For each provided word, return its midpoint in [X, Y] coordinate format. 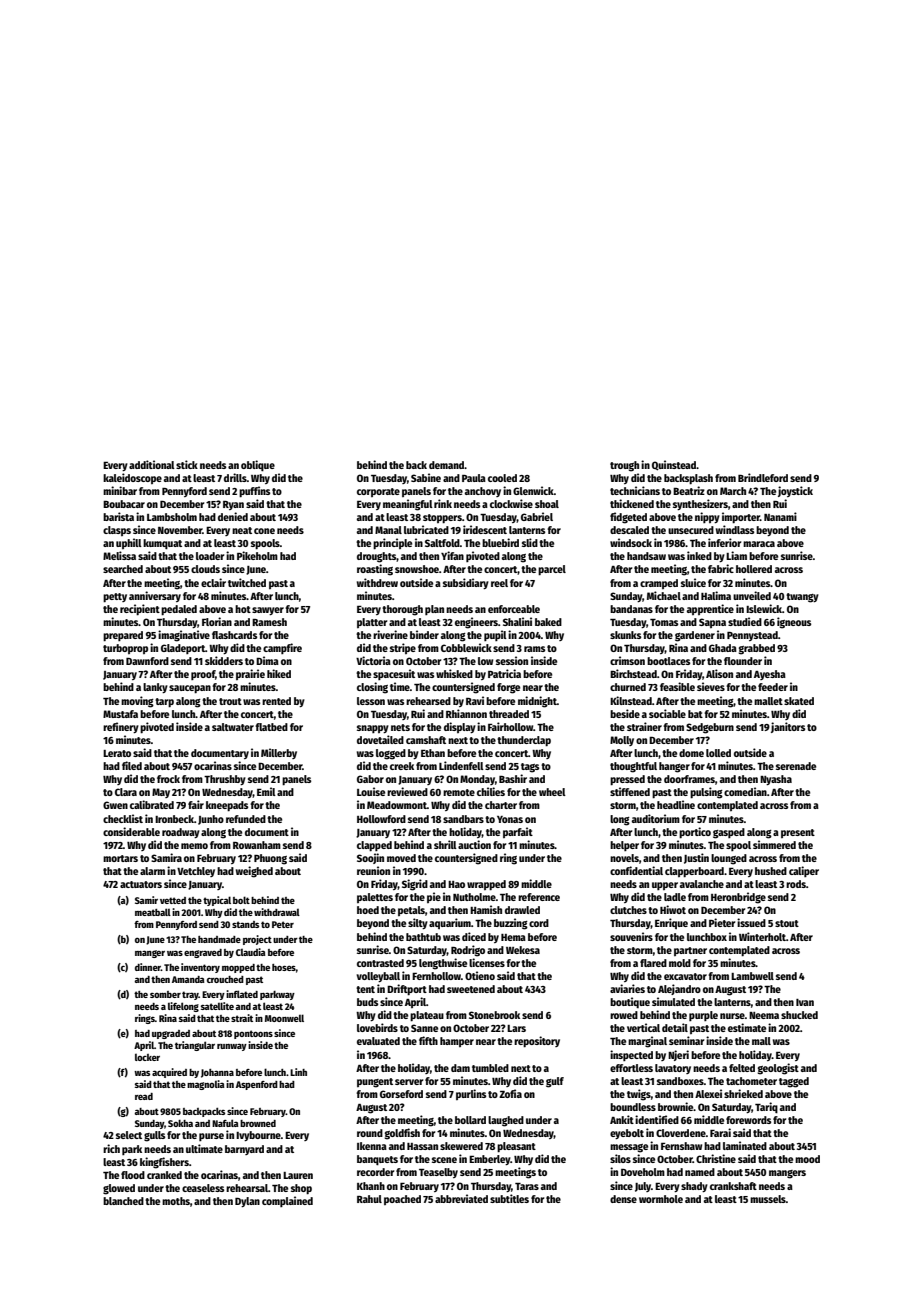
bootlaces [668, 661]
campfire [282, 648]
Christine [716, 1158]
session [512, 660]
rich [111, 1148]
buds [367, 1002]
